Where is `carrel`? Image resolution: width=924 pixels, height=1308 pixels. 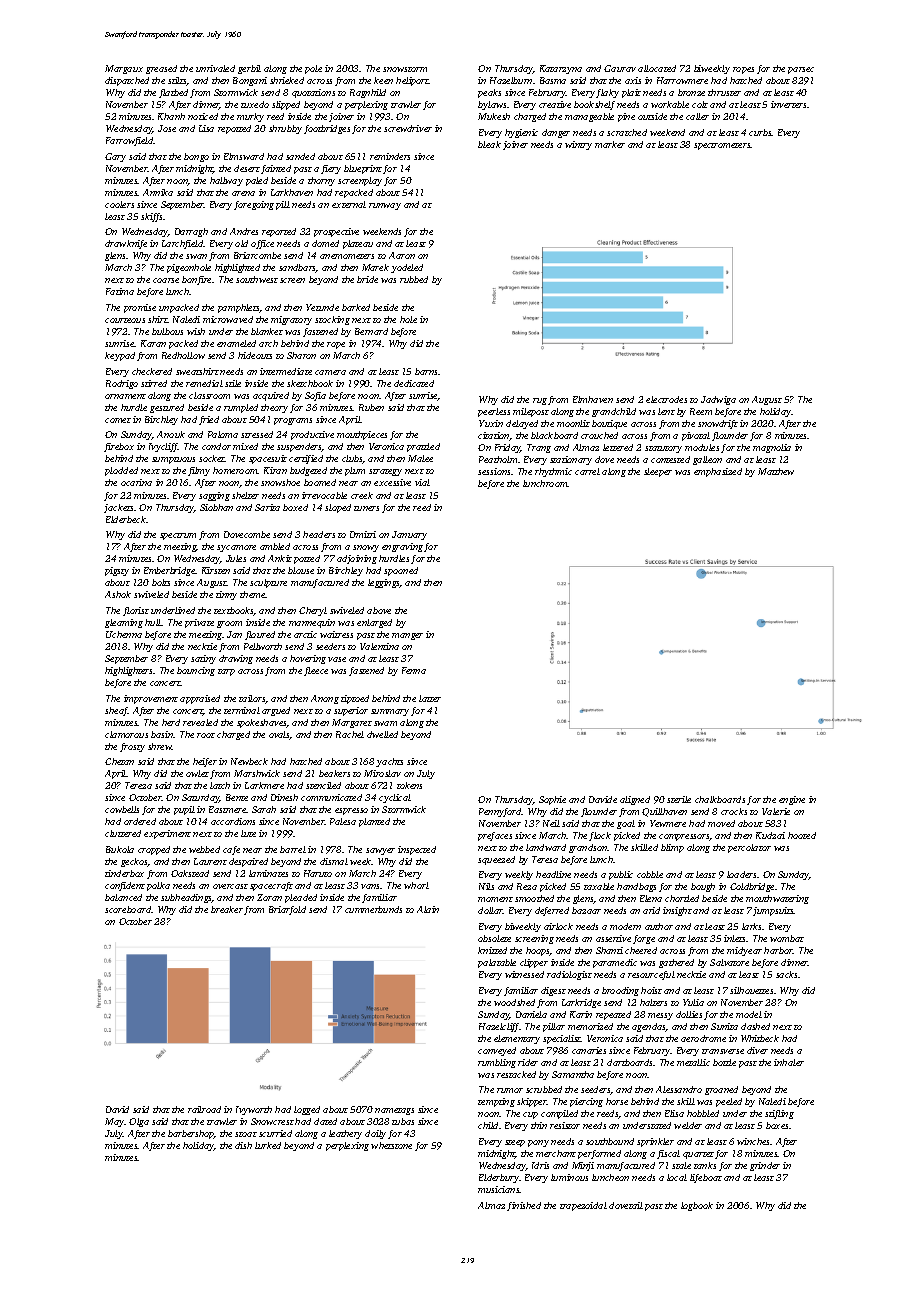
carrel is located at coordinates (587, 471).
